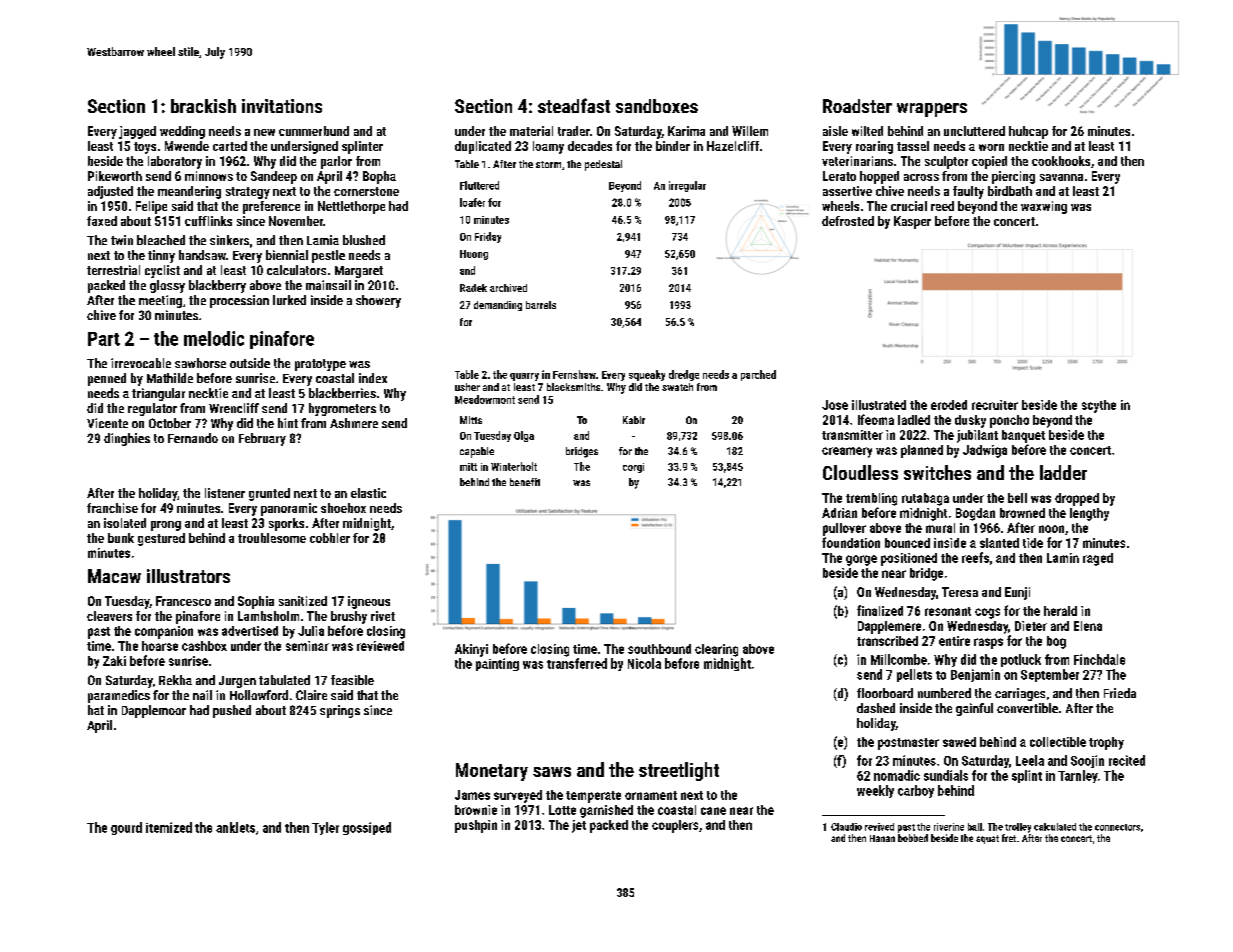 Image resolution: width=1233 pixels, height=952 pixels. Describe the element at coordinates (847, 452) in the screenshot. I see `creamery` at that location.
